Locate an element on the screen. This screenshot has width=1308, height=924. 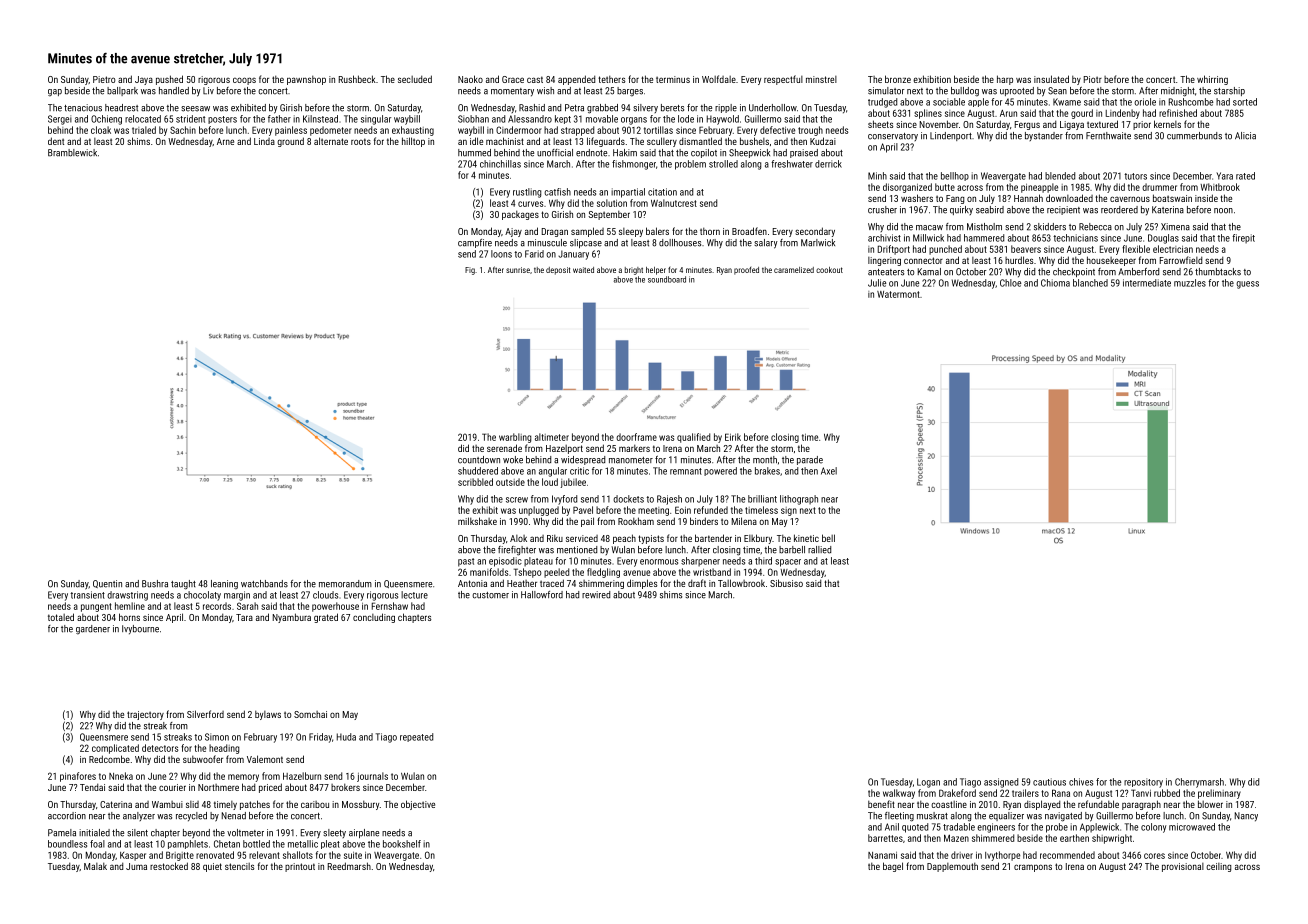
Sibusiso is located at coordinates (786, 583).
